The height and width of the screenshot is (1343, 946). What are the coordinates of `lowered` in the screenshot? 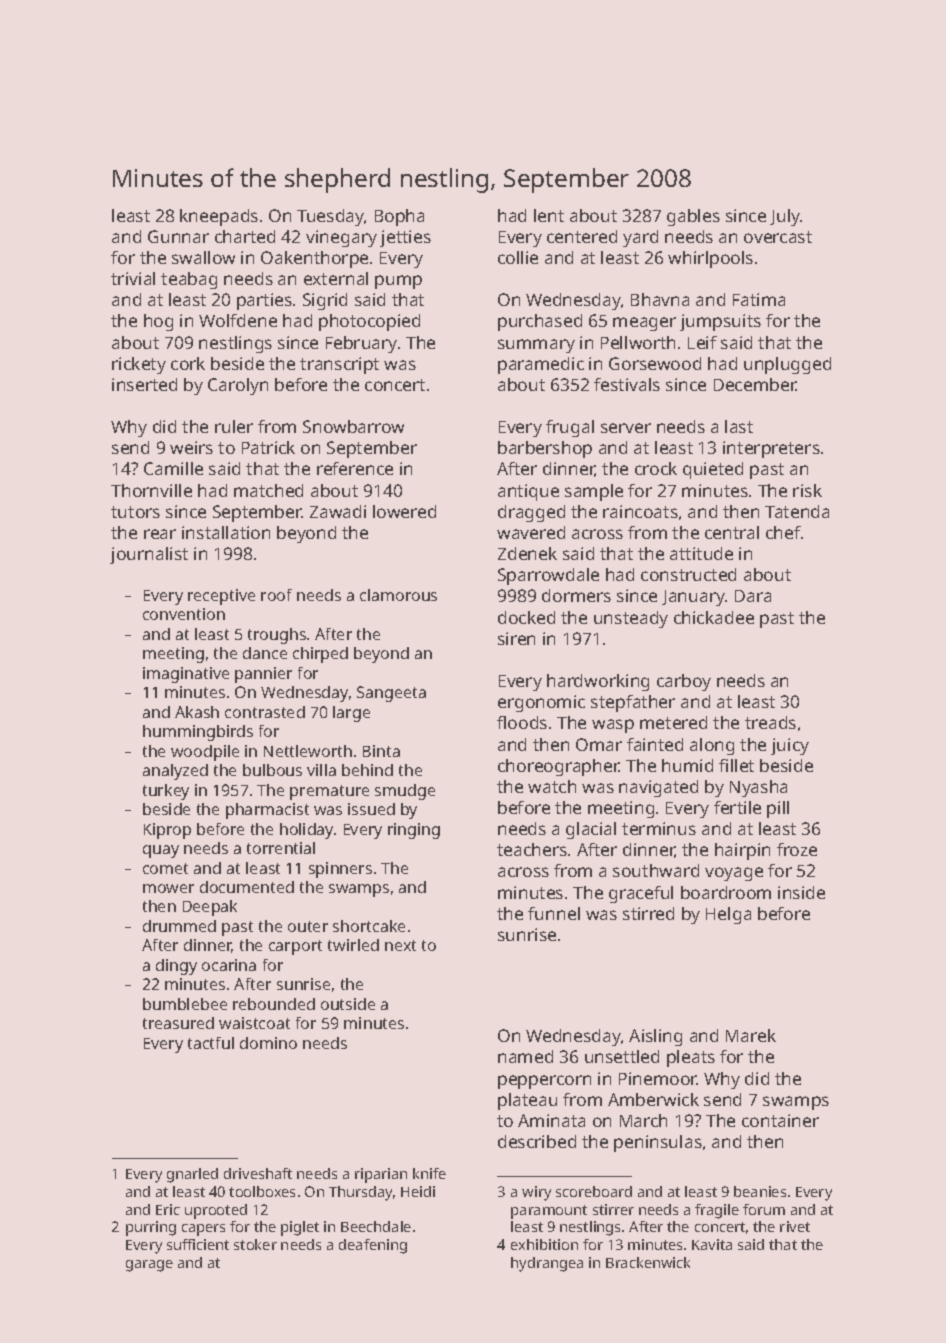 It's located at (404, 511).
